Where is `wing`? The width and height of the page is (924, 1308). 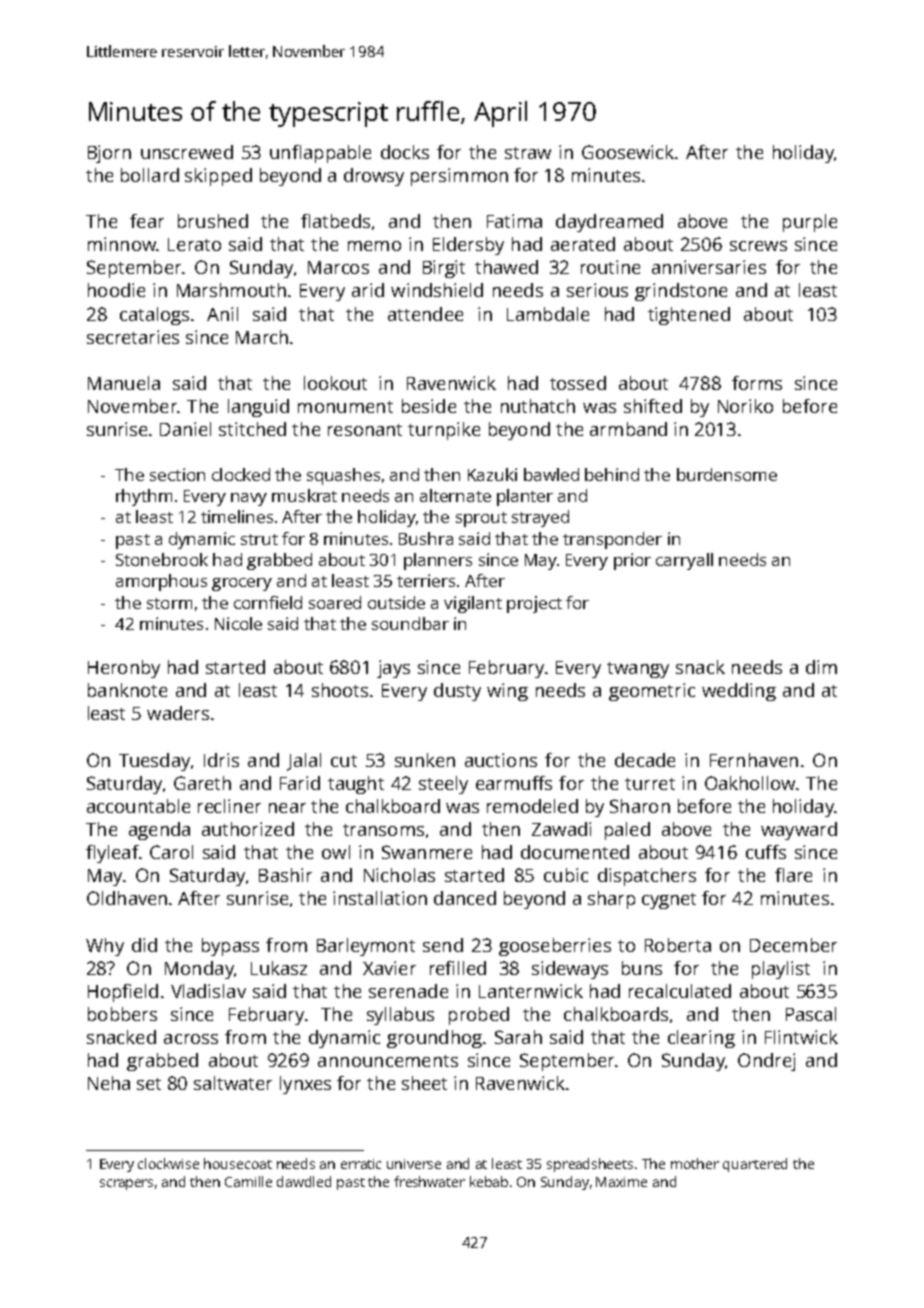
wing is located at coordinates (507, 692).
